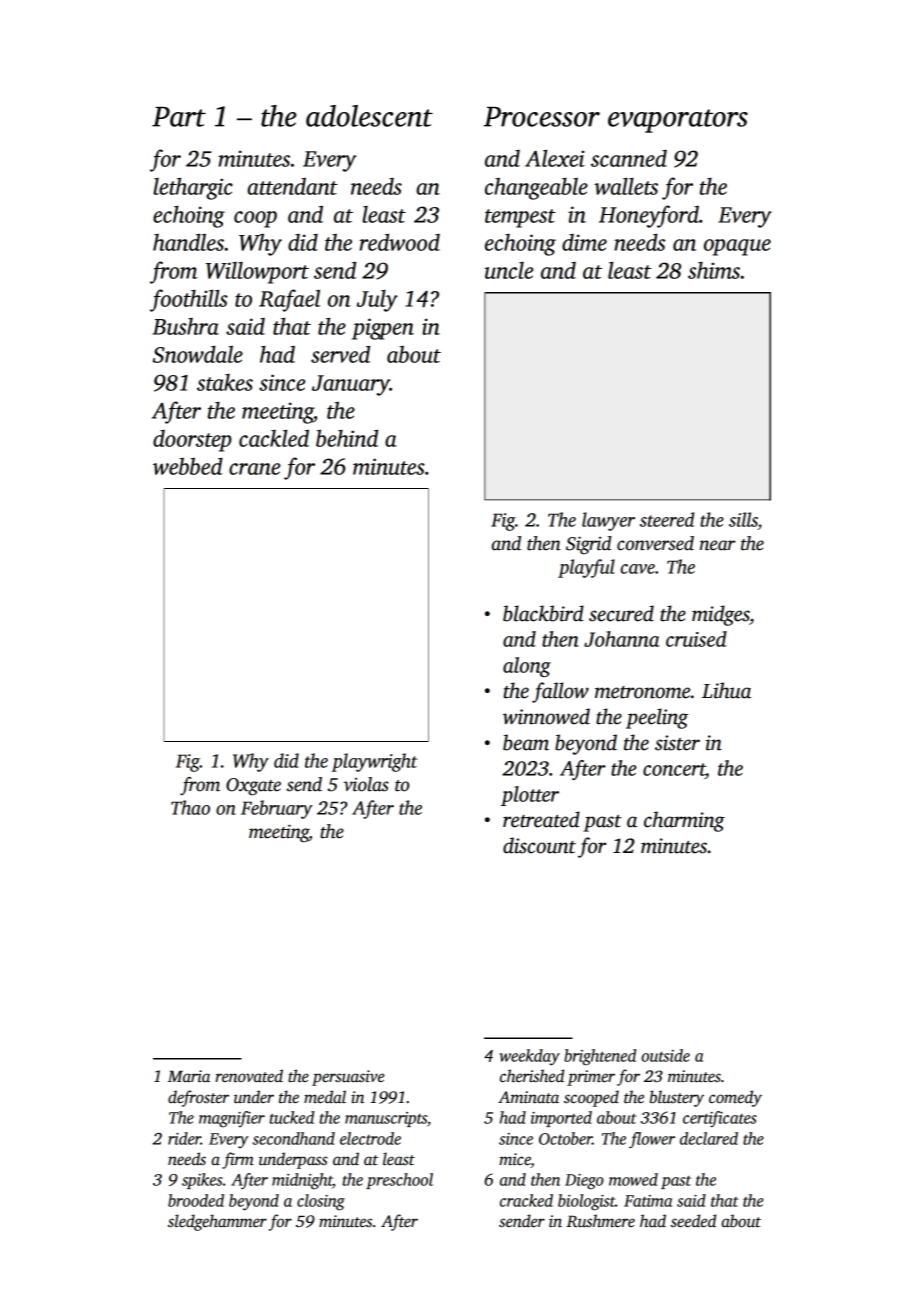 The width and height of the document is (924, 1311). Describe the element at coordinates (190, 807) in the document. I see `Thao` at that location.
